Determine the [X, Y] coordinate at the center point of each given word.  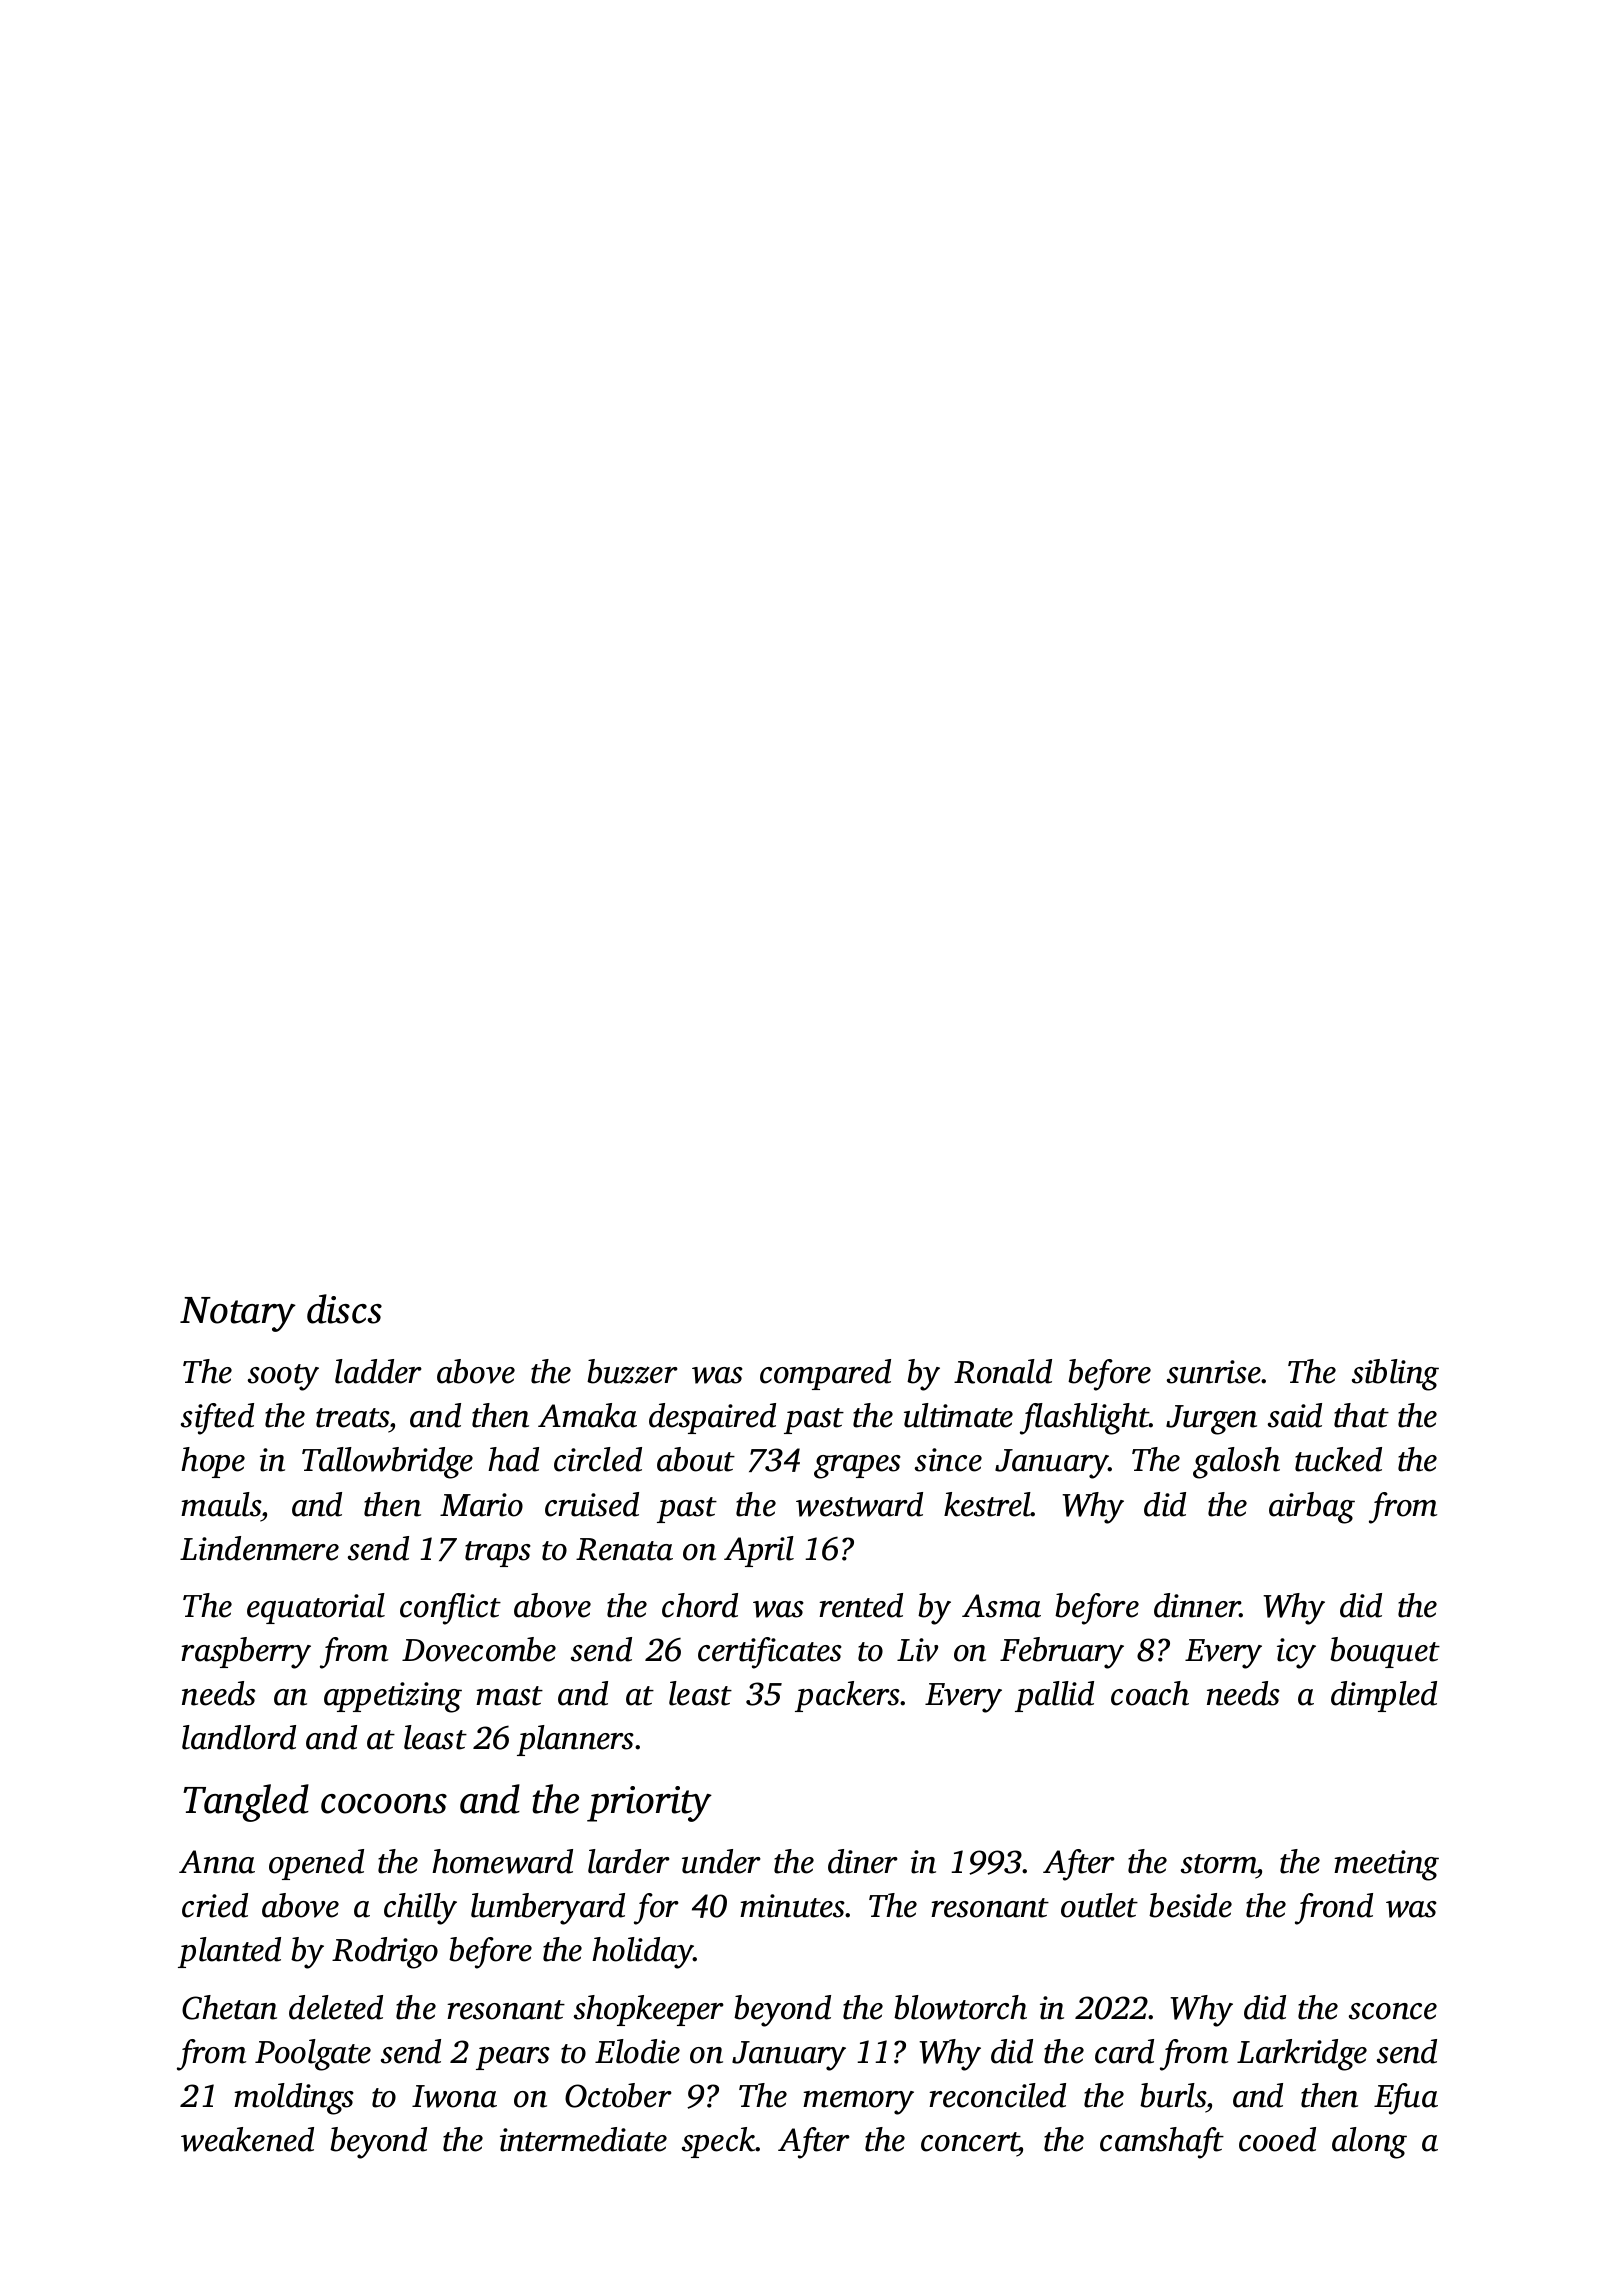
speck [719, 2142]
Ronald [1003, 1371]
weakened [247, 2139]
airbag [1312, 1508]
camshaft [1162, 2143]
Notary [238, 1314]
